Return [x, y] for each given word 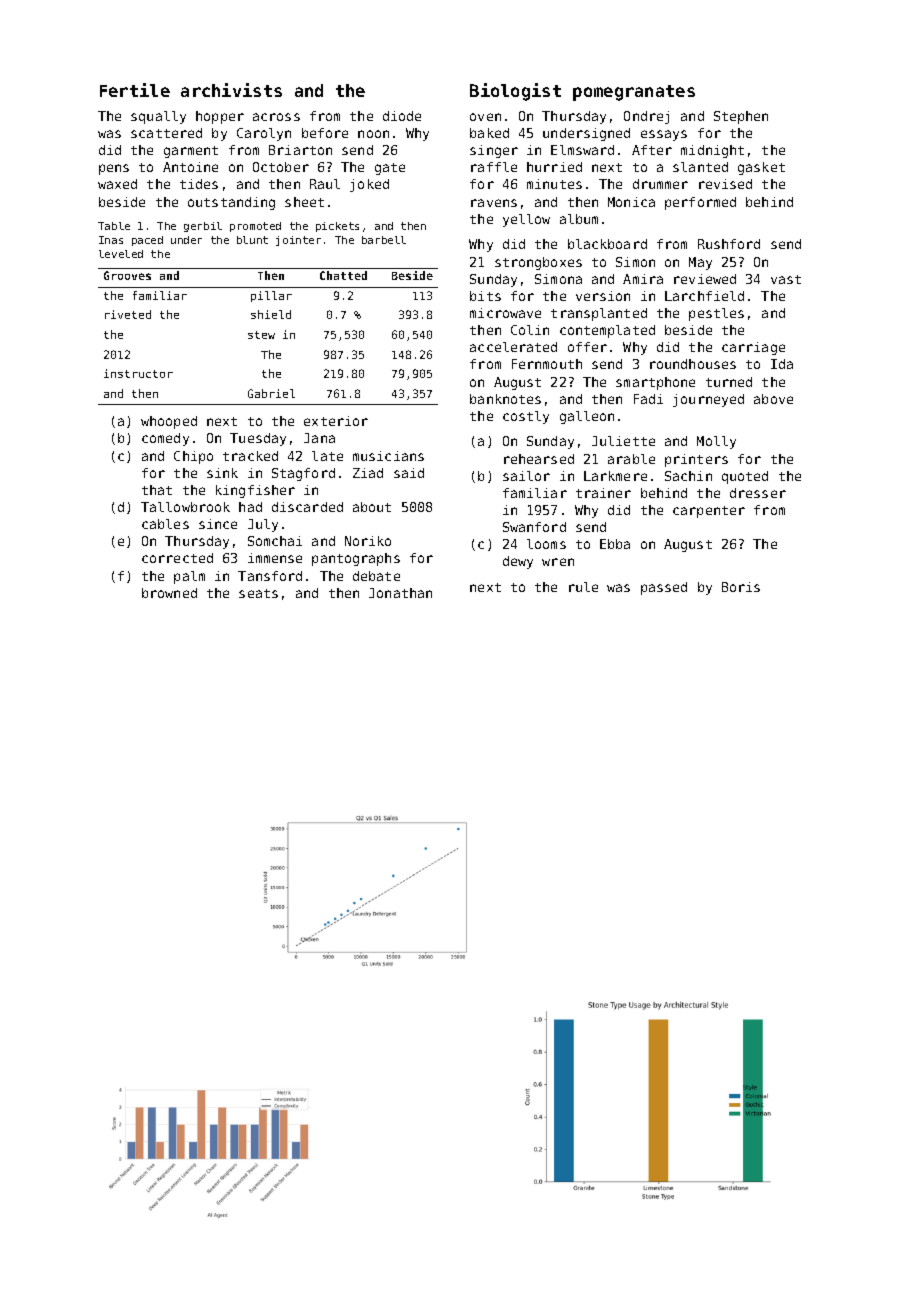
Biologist [515, 92]
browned [169, 593]
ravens [494, 203]
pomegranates [634, 93]
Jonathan [400, 593]
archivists [231, 90]
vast [786, 279]
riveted [128, 314]
